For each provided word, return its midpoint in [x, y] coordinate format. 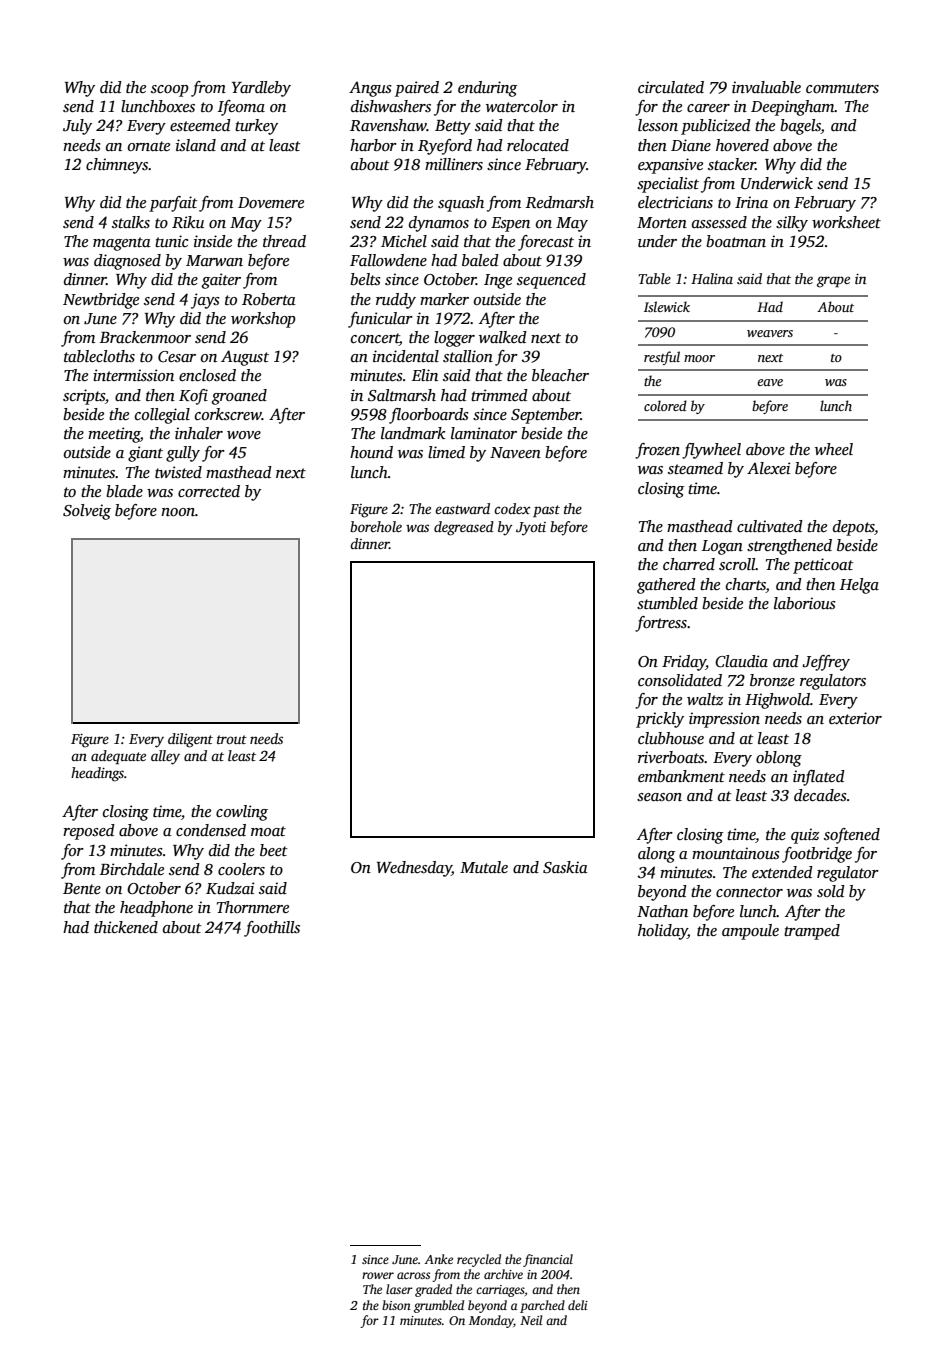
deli [578, 1305]
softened [852, 836]
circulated [671, 87]
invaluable [766, 87]
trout [232, 739]
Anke [439, 1259]
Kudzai [230, 888]
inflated [819, 778]
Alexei [769, 468]
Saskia [565, 867]
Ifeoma [241, 108]
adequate [118, 757]
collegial [162, 416]
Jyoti [531, 529]
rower [378, 1275]
